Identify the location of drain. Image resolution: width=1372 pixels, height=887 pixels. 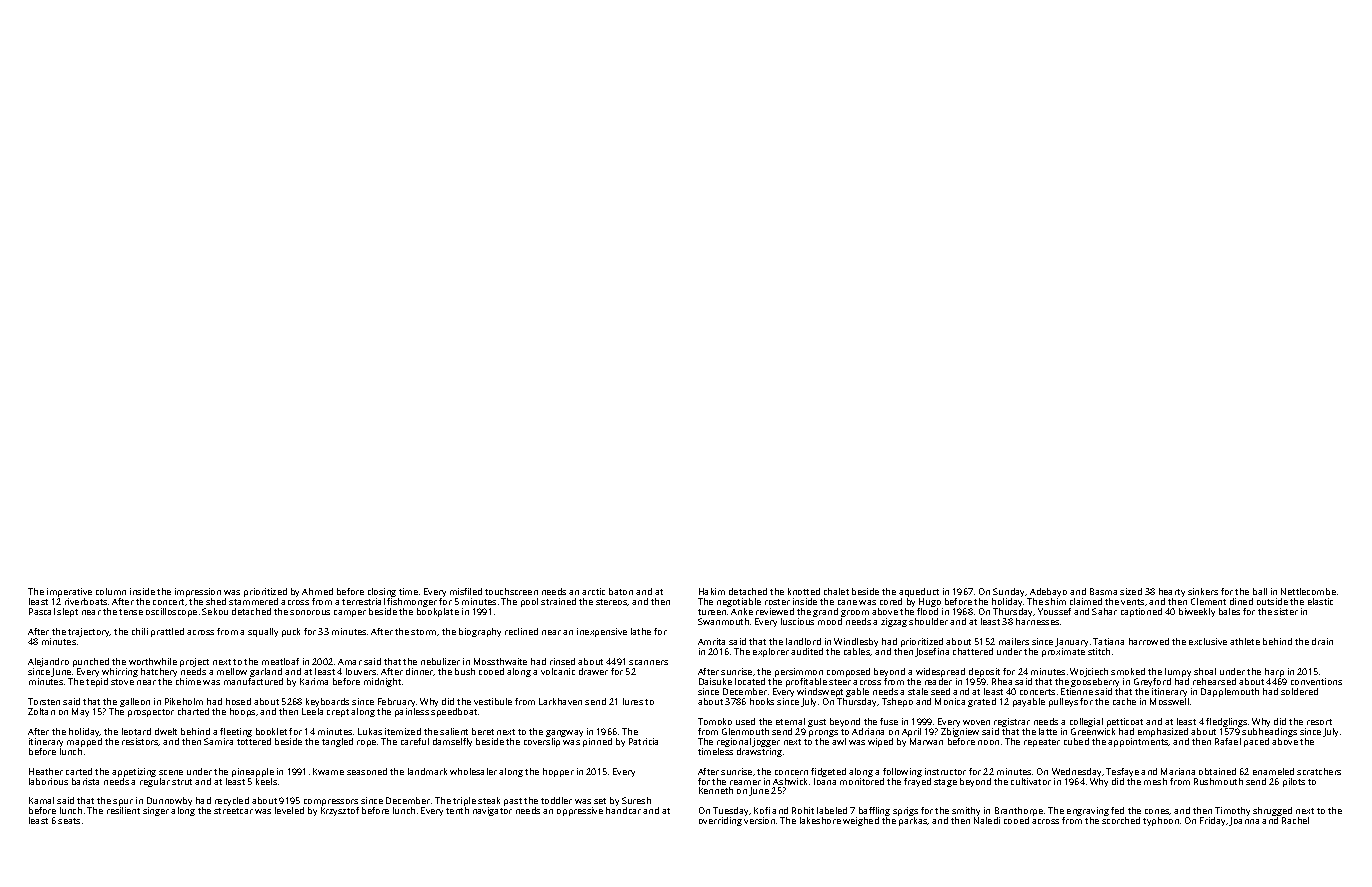
(1322, 641).
